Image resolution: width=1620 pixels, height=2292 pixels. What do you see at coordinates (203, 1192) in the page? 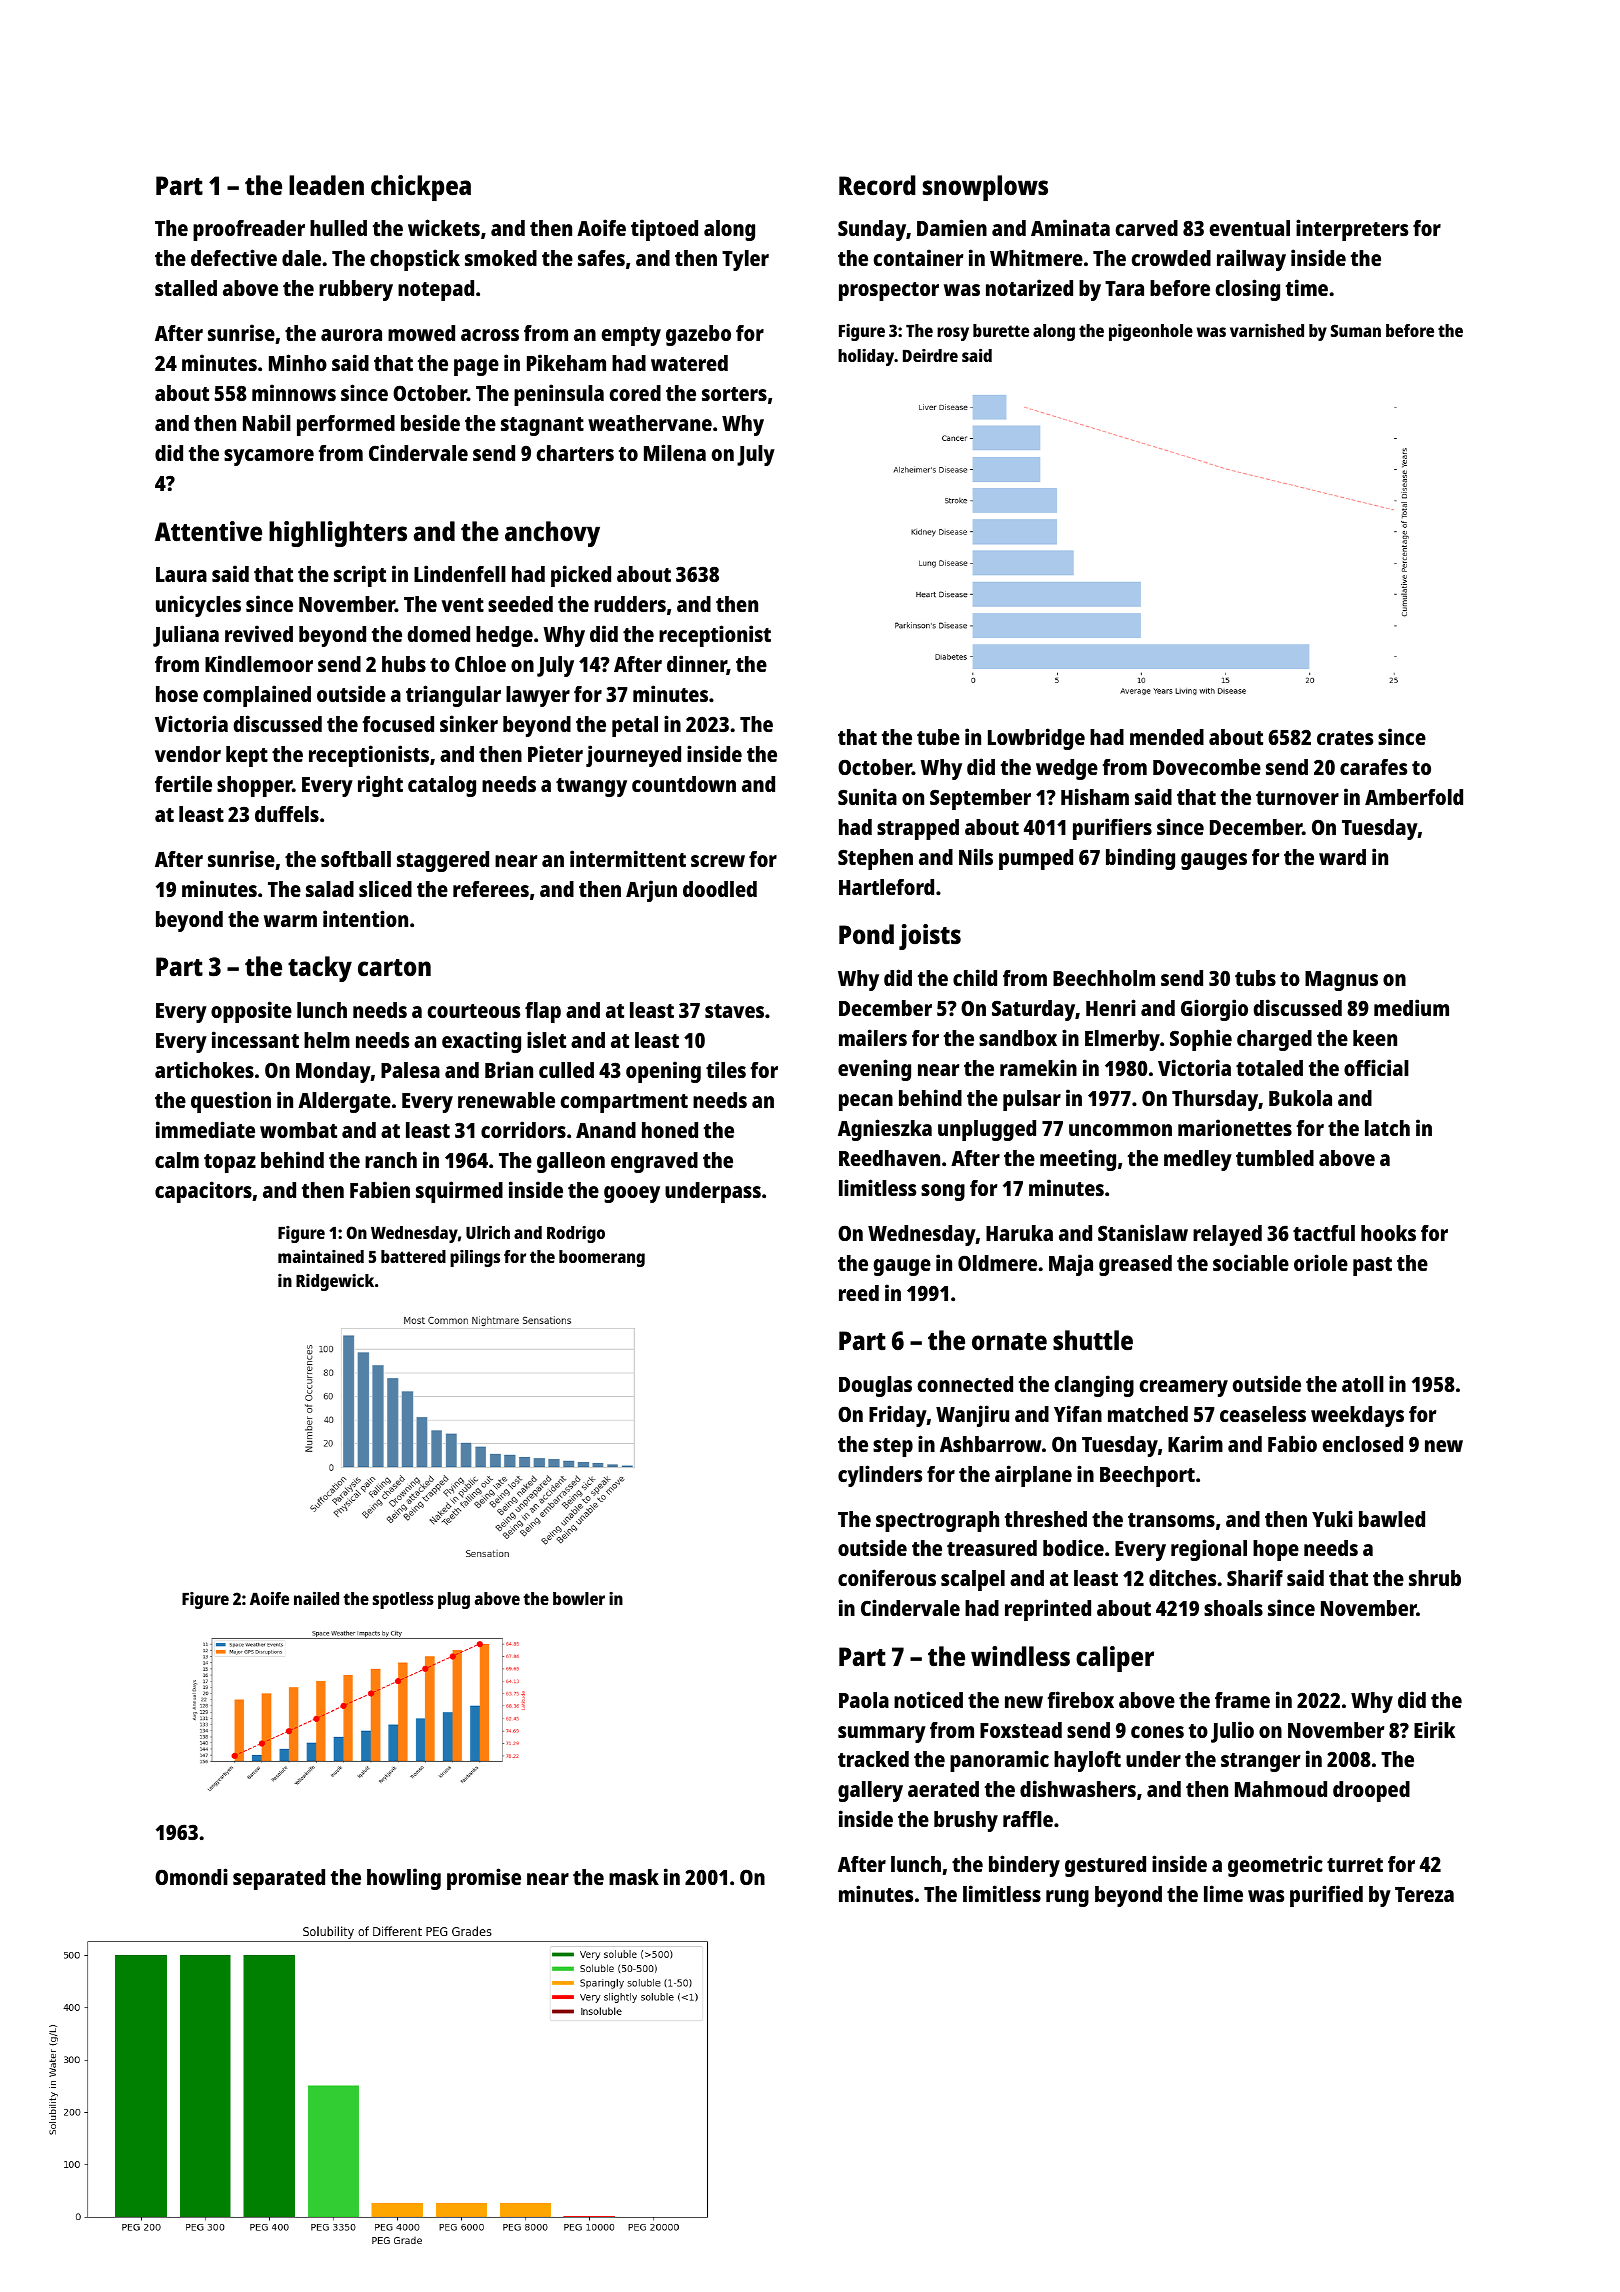
I see `capacitors` at bounding box center [203, 1192].
